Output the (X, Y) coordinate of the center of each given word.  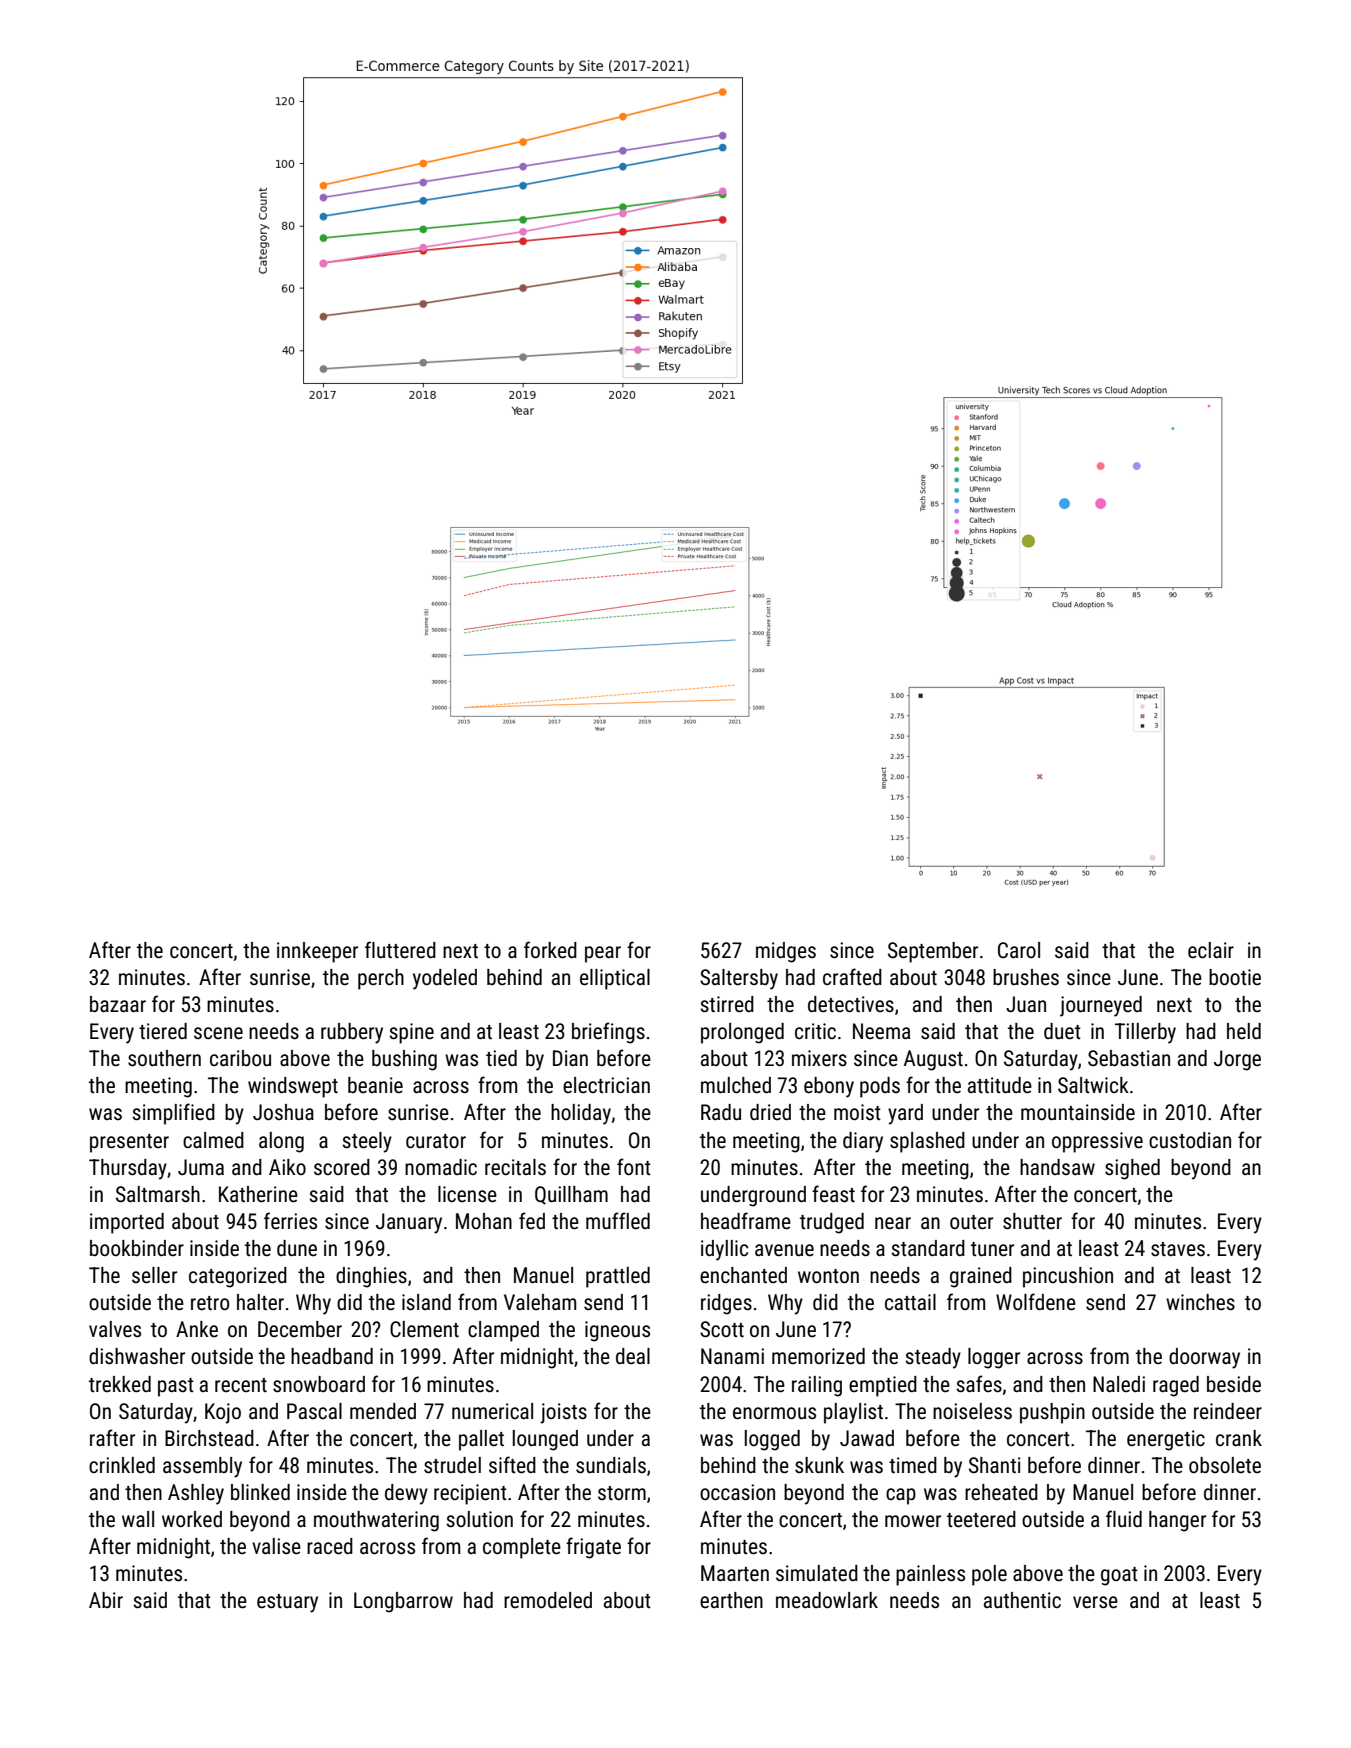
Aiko (287, 1167)
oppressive (1097, 1142)
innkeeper (317, 952)
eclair (1211, 950)
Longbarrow (403, 1602)
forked (550, 950)
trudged (832, 1223)
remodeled (548, 1600)
